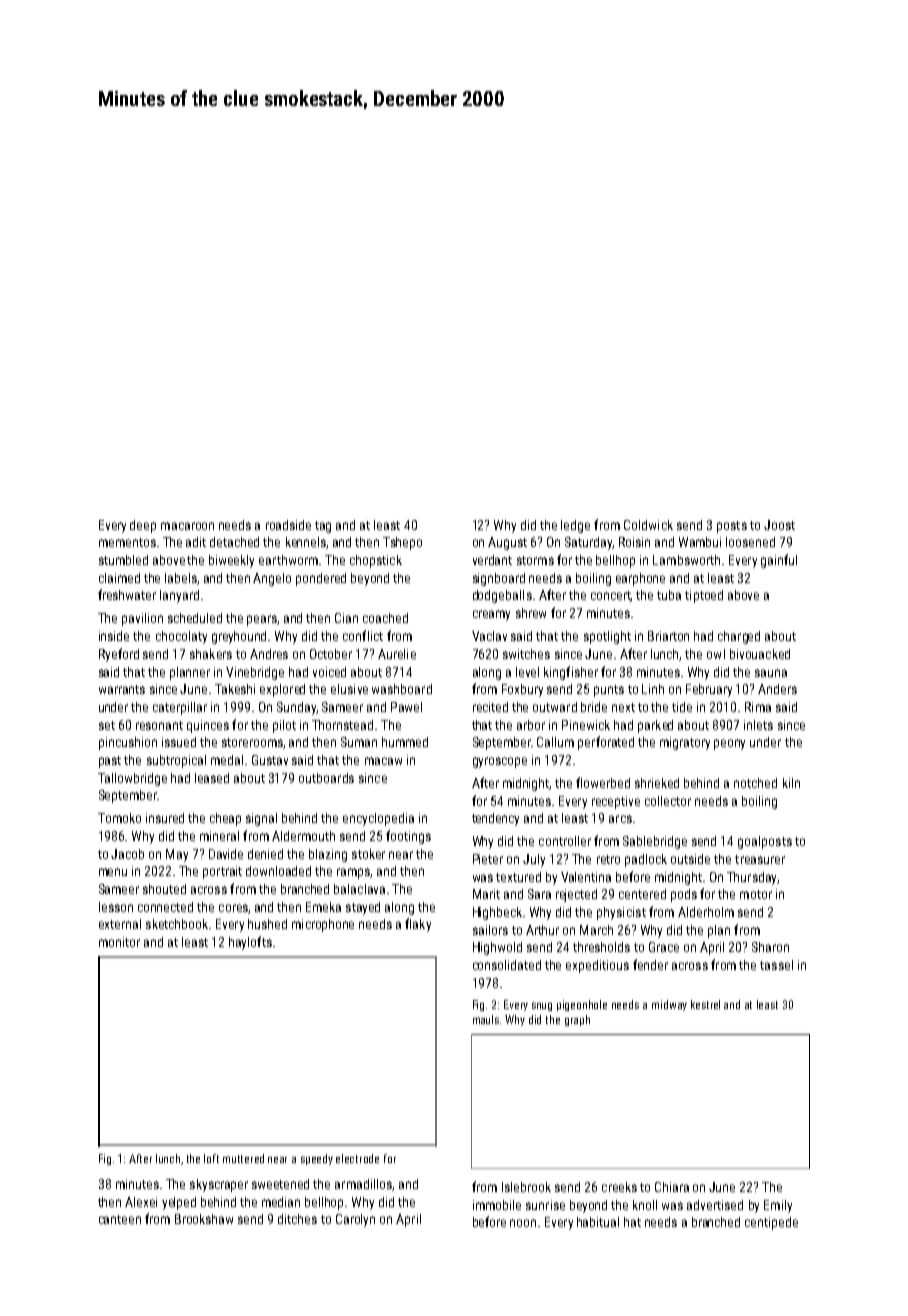 This document has width=908, height=1316. Describe the element at coordinates (575, 526) in the document. I see `ledge` at that location.
